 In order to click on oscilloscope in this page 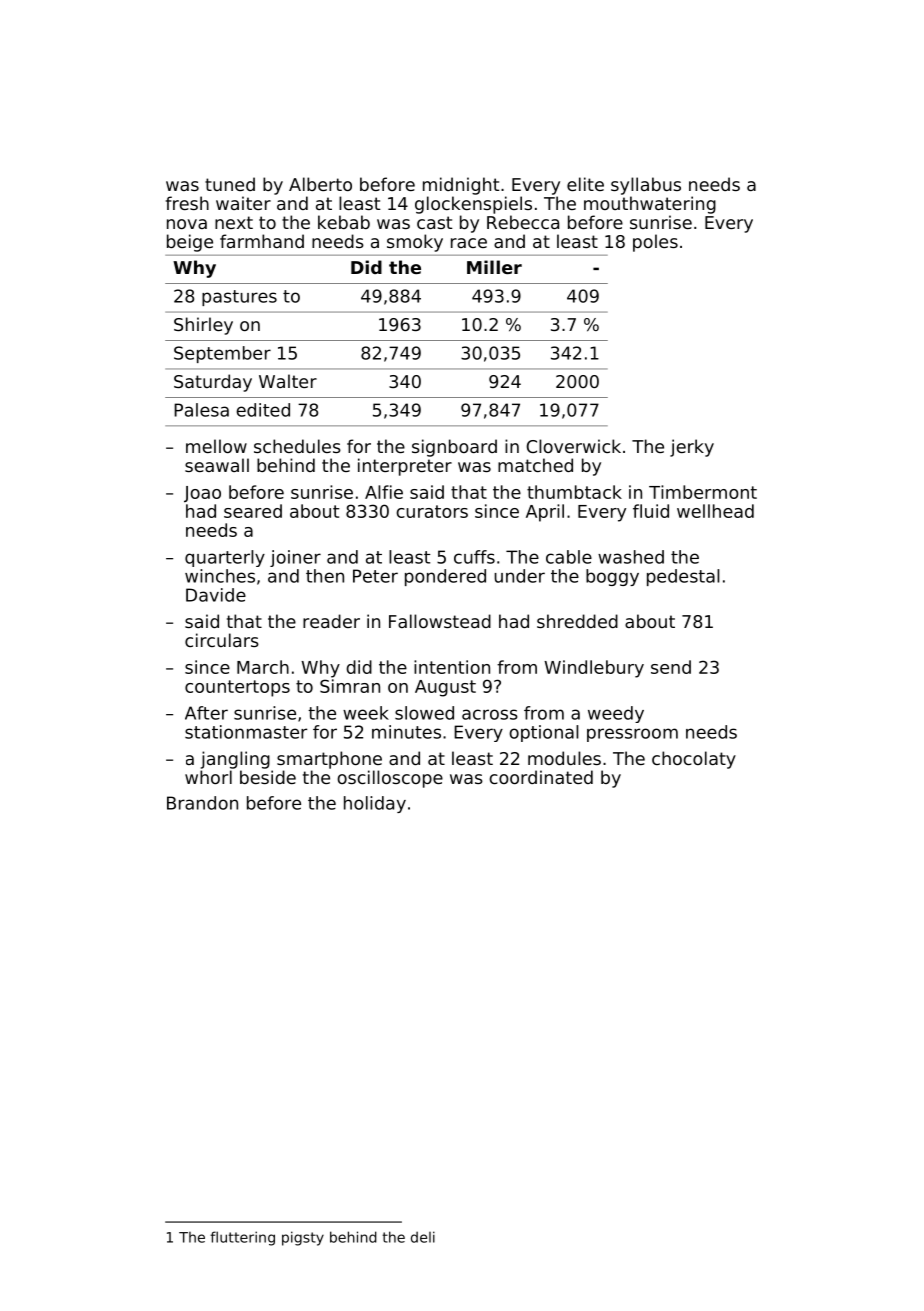, I will do `click(390, 779)`.
